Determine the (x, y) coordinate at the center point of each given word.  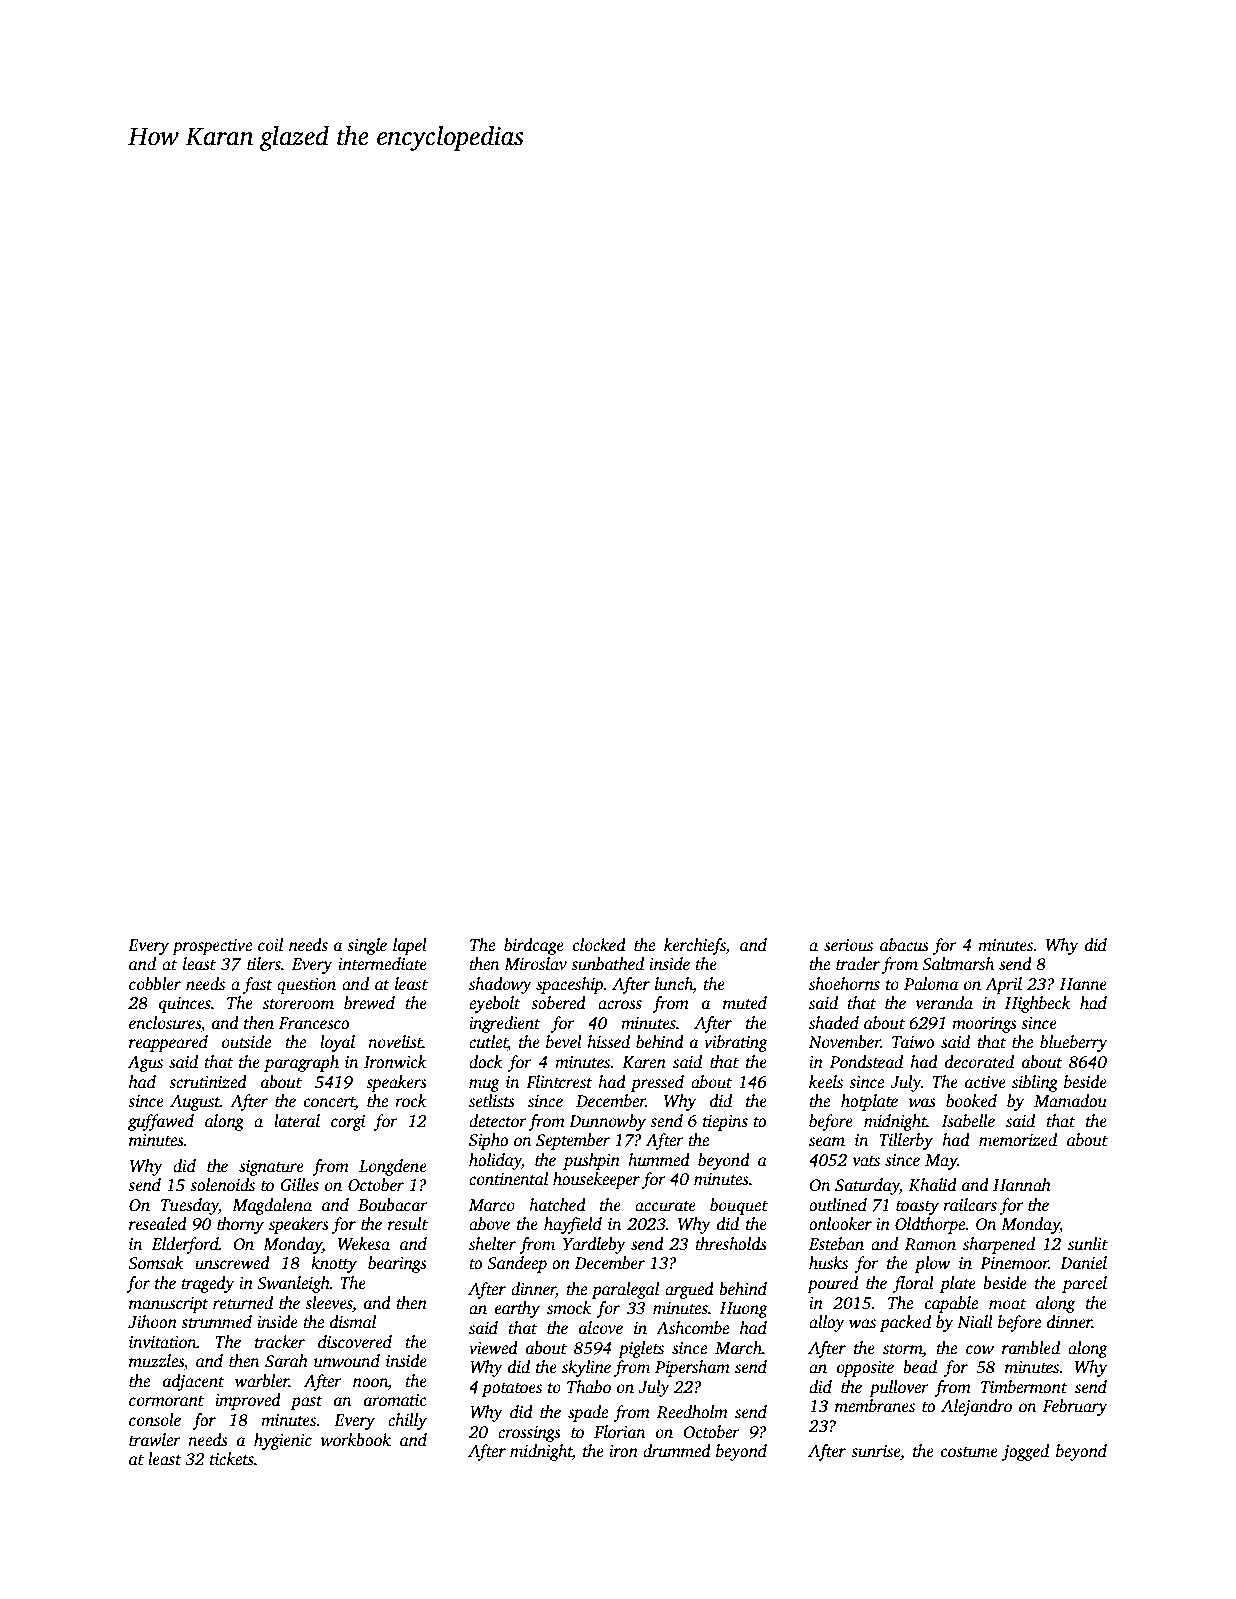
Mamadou (1070, 1101)
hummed (659, 1160)
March (738, 1347)
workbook (356, 1440)
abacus (904, 945)
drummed (677, 1451)
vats (866, 1161)
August (195, 1103)
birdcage (534, 946)
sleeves (329, 1303)
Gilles (300, 1185)
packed (905, 1323)
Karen (644, 1062)
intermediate (382, 964)
